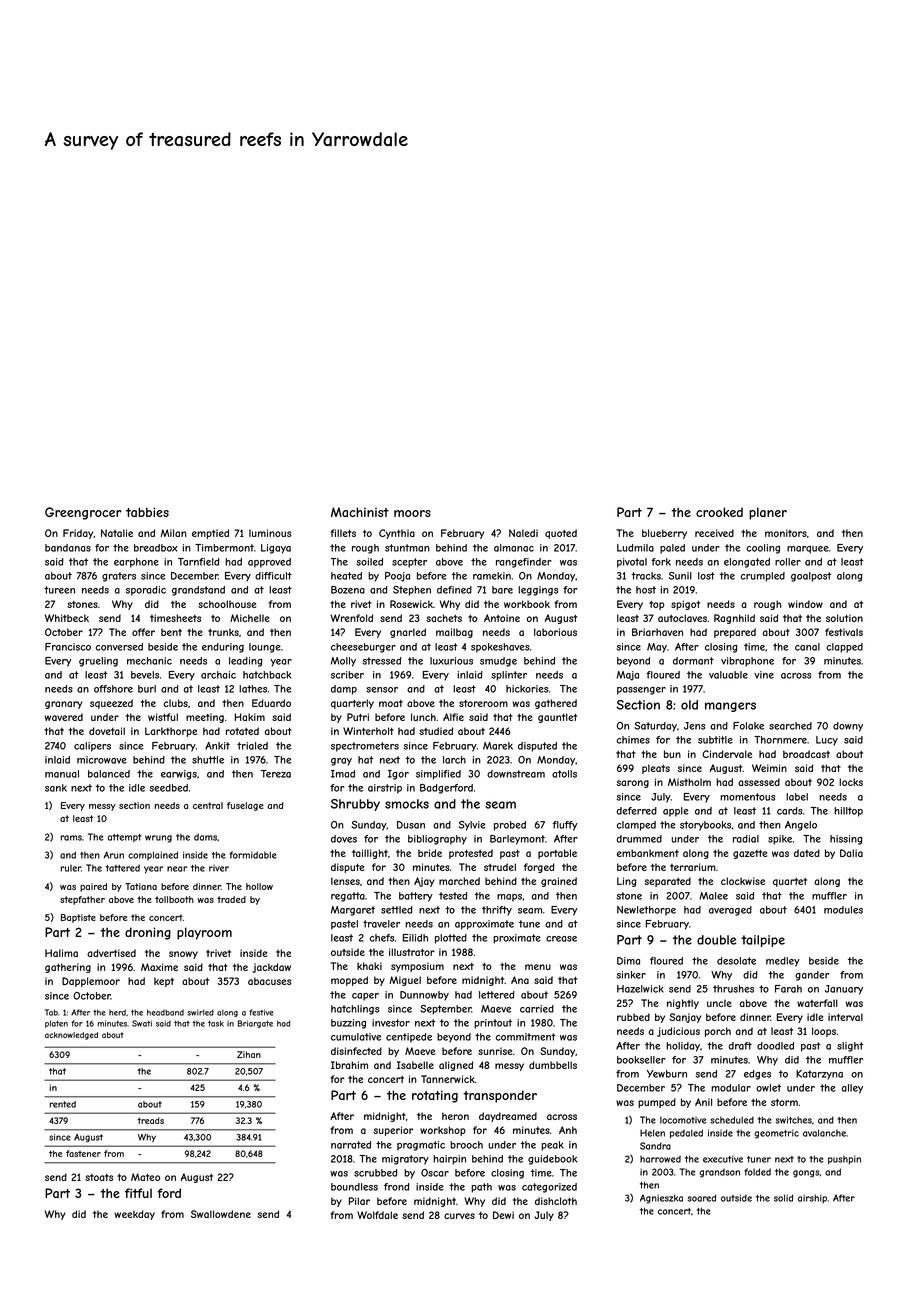 The width and height of the image is (908, 1316). Describe the element at coordinates (514, 548) in the image. I see `almanac` at that location.
